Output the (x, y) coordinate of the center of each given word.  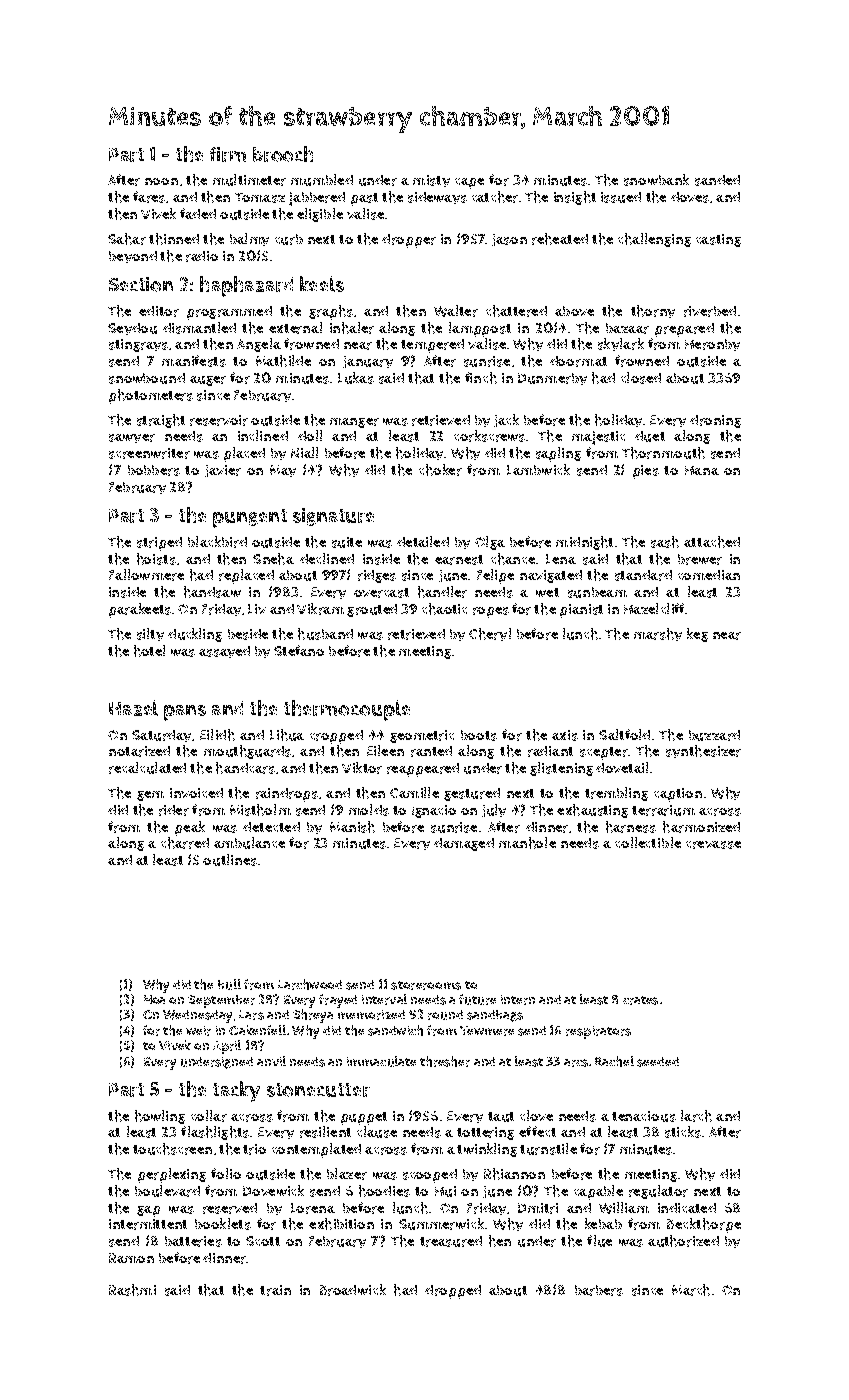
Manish (352, 827)
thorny (653, 311)
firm (228, 154)
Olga (490, 543)
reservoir (219, 420)
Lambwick (538, 469)
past (364, 199)
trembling (616, 794)
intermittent (148, 1224)
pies (646, 472)
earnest (459, 560)
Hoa (154, 999)
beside (248, 634)
